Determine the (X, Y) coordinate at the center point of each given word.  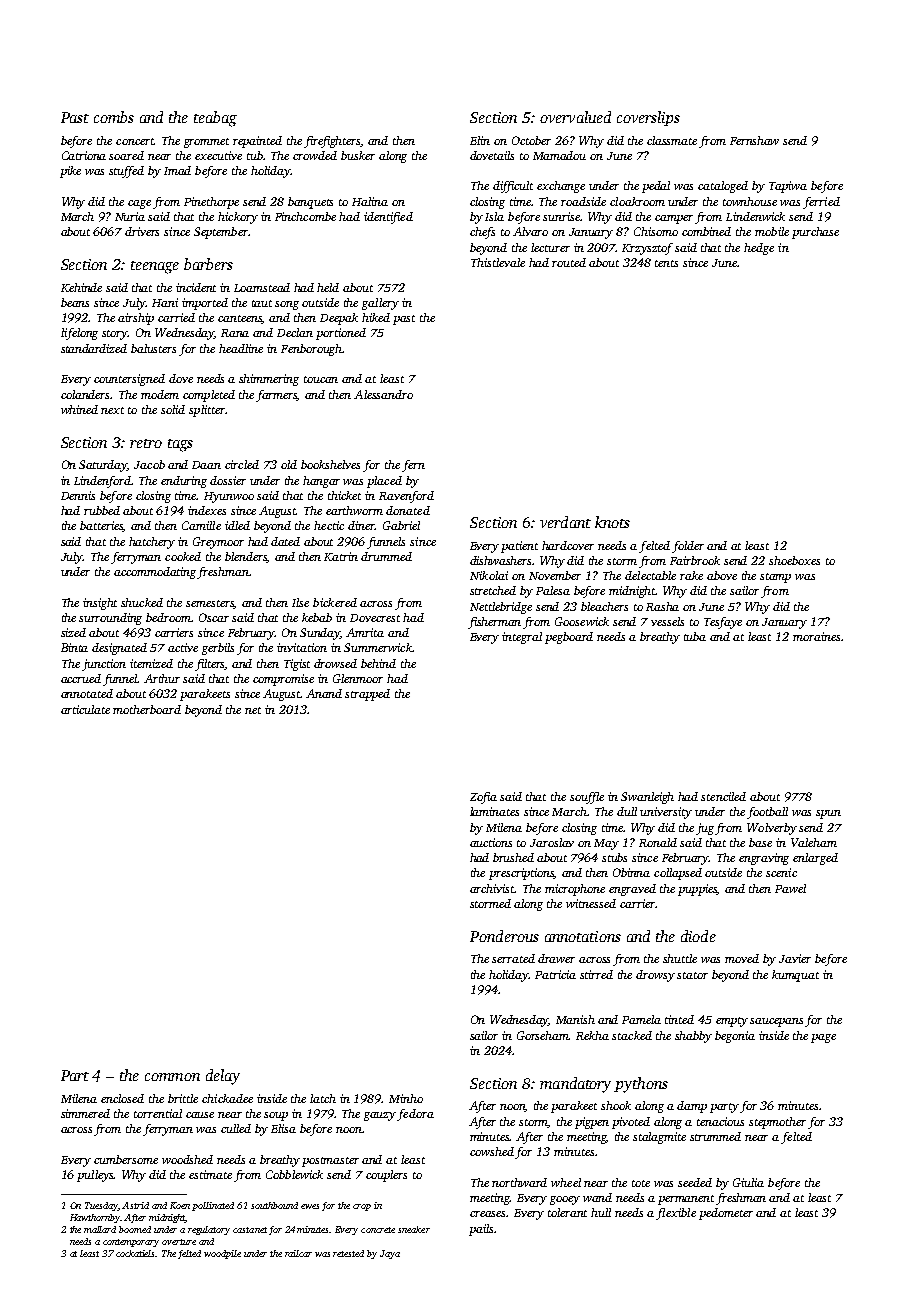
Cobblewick (294, 1174)
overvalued (575, 117)
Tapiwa (788, 187)
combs (114, 117)
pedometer (726, 1214)
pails (481, 1230)
